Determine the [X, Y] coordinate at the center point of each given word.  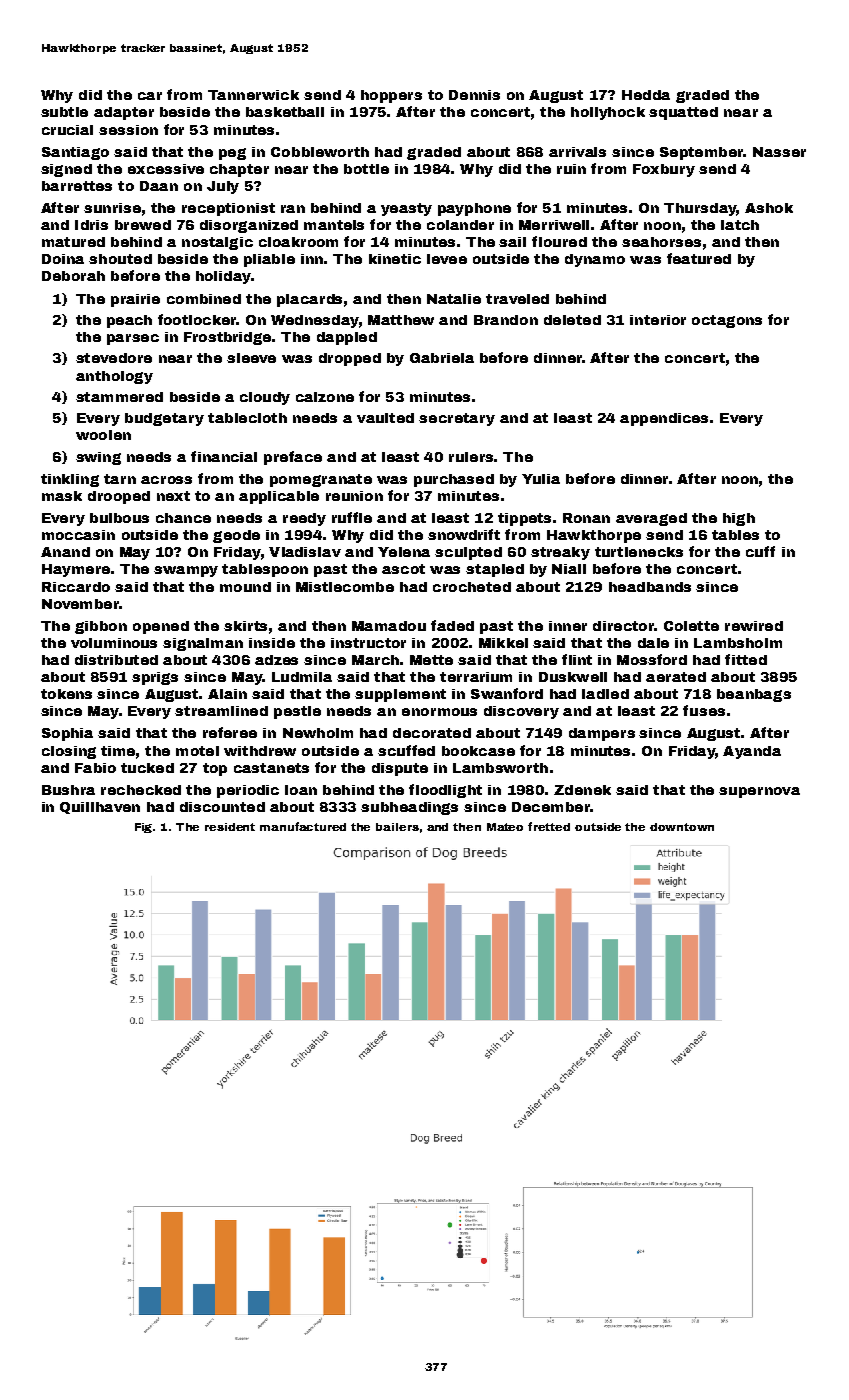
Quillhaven [100, 808]
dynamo [595, 260]
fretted [549, 826]
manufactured [303, 826]
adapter [124, 113]
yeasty [406, 209]
